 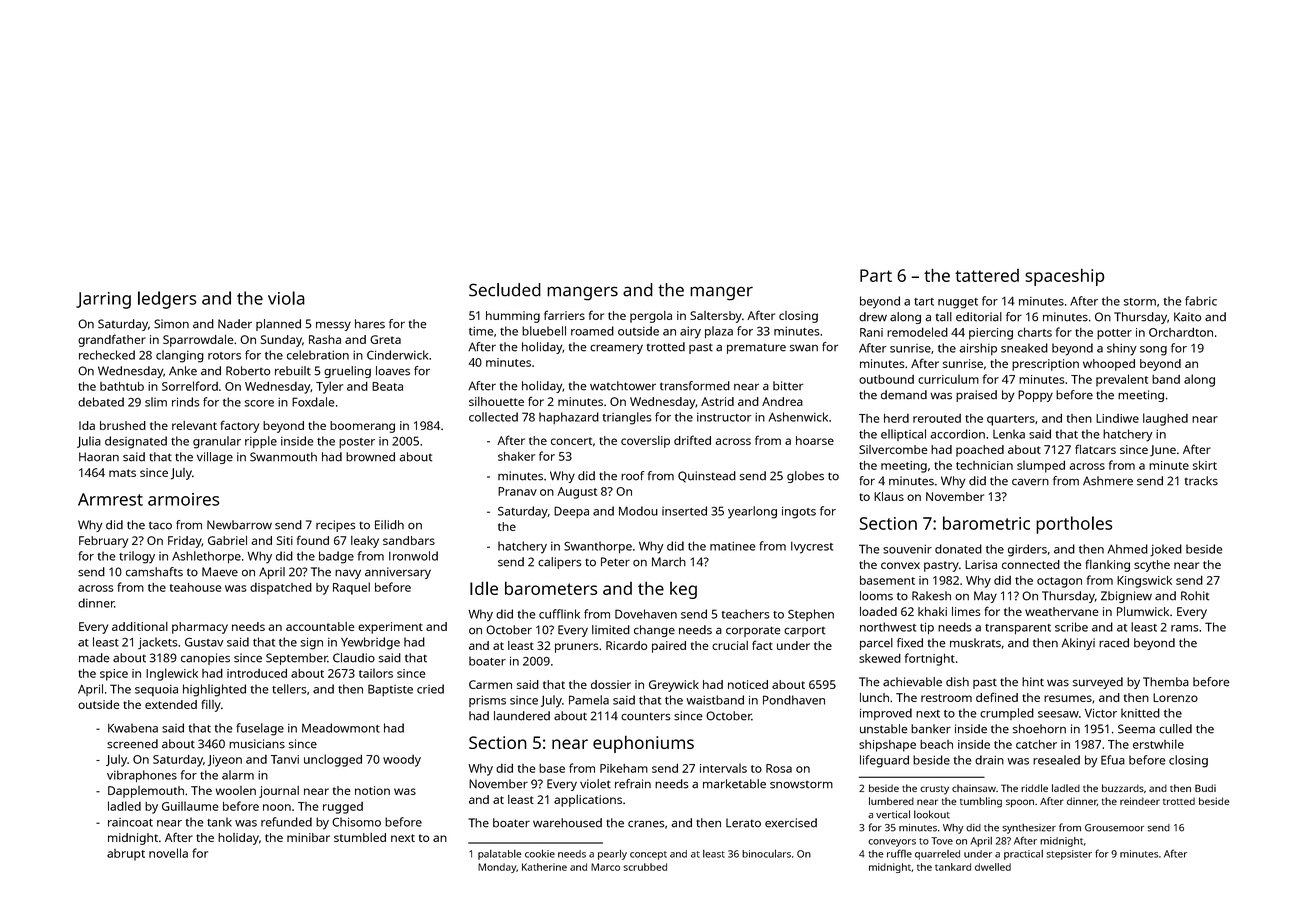 What do you see at coordinates (505, 290) in the image?
I see `Secluded` at bounding box center [505, 290].
